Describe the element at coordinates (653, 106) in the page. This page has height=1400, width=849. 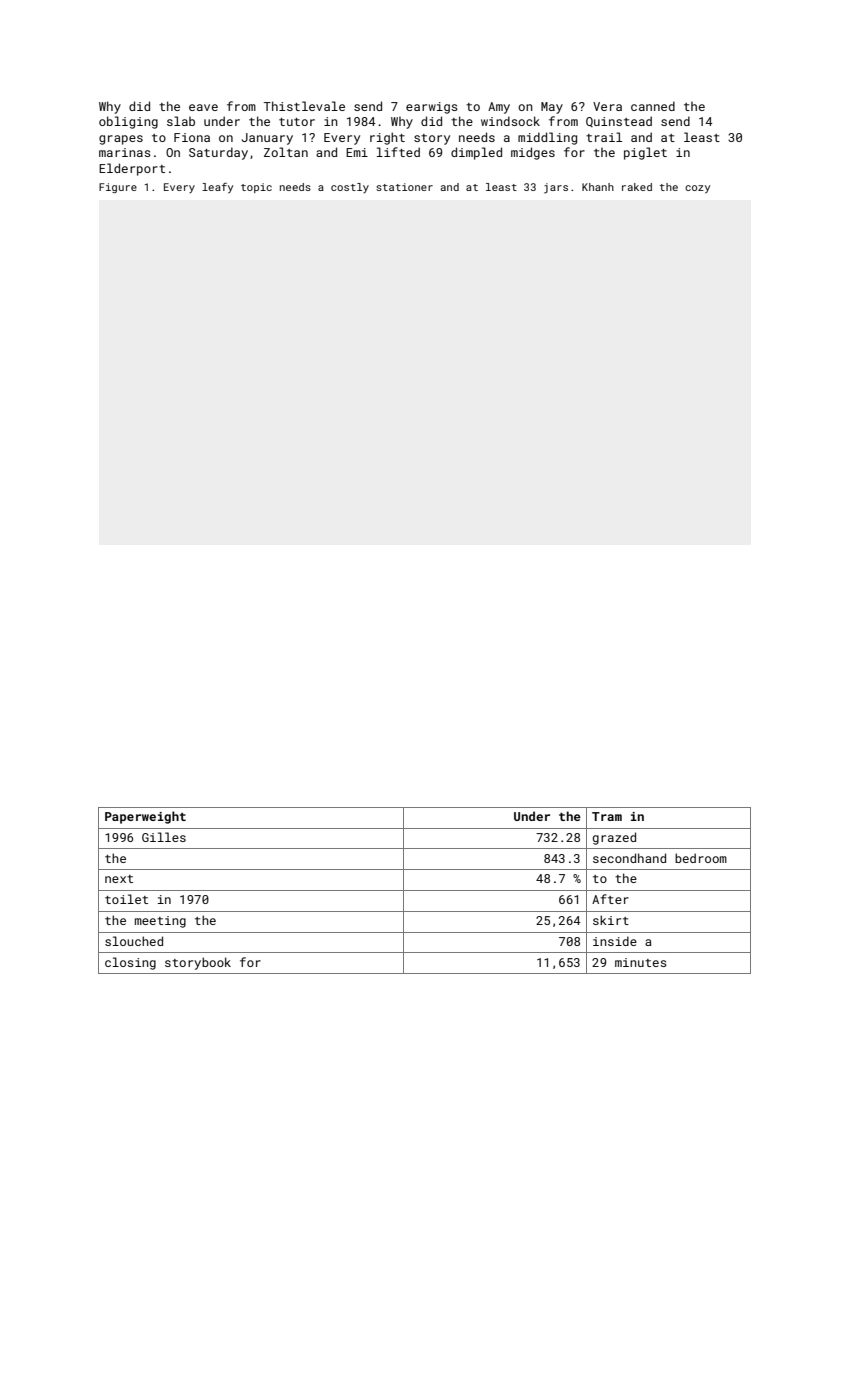
I see `canned` at that location.
